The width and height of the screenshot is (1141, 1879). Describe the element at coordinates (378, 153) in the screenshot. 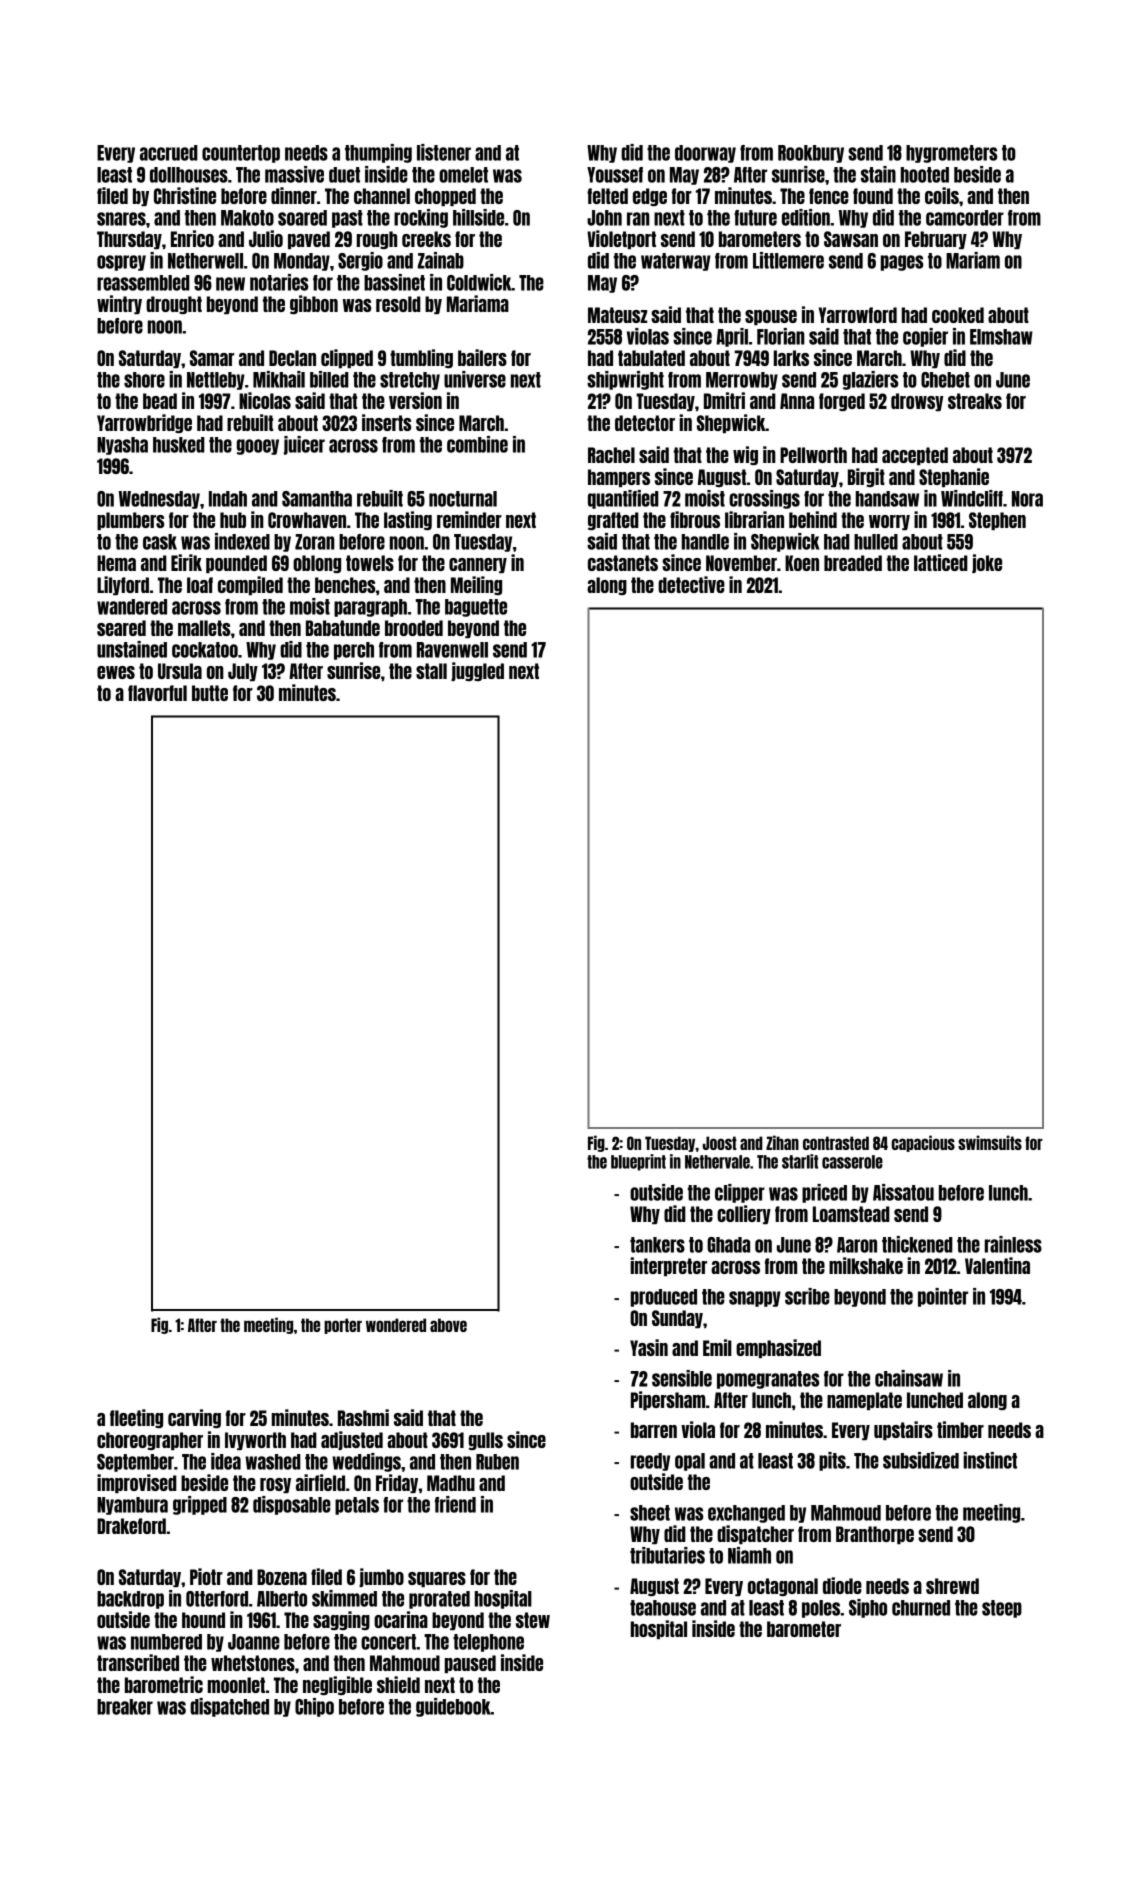

I see `thumping` at that location.
